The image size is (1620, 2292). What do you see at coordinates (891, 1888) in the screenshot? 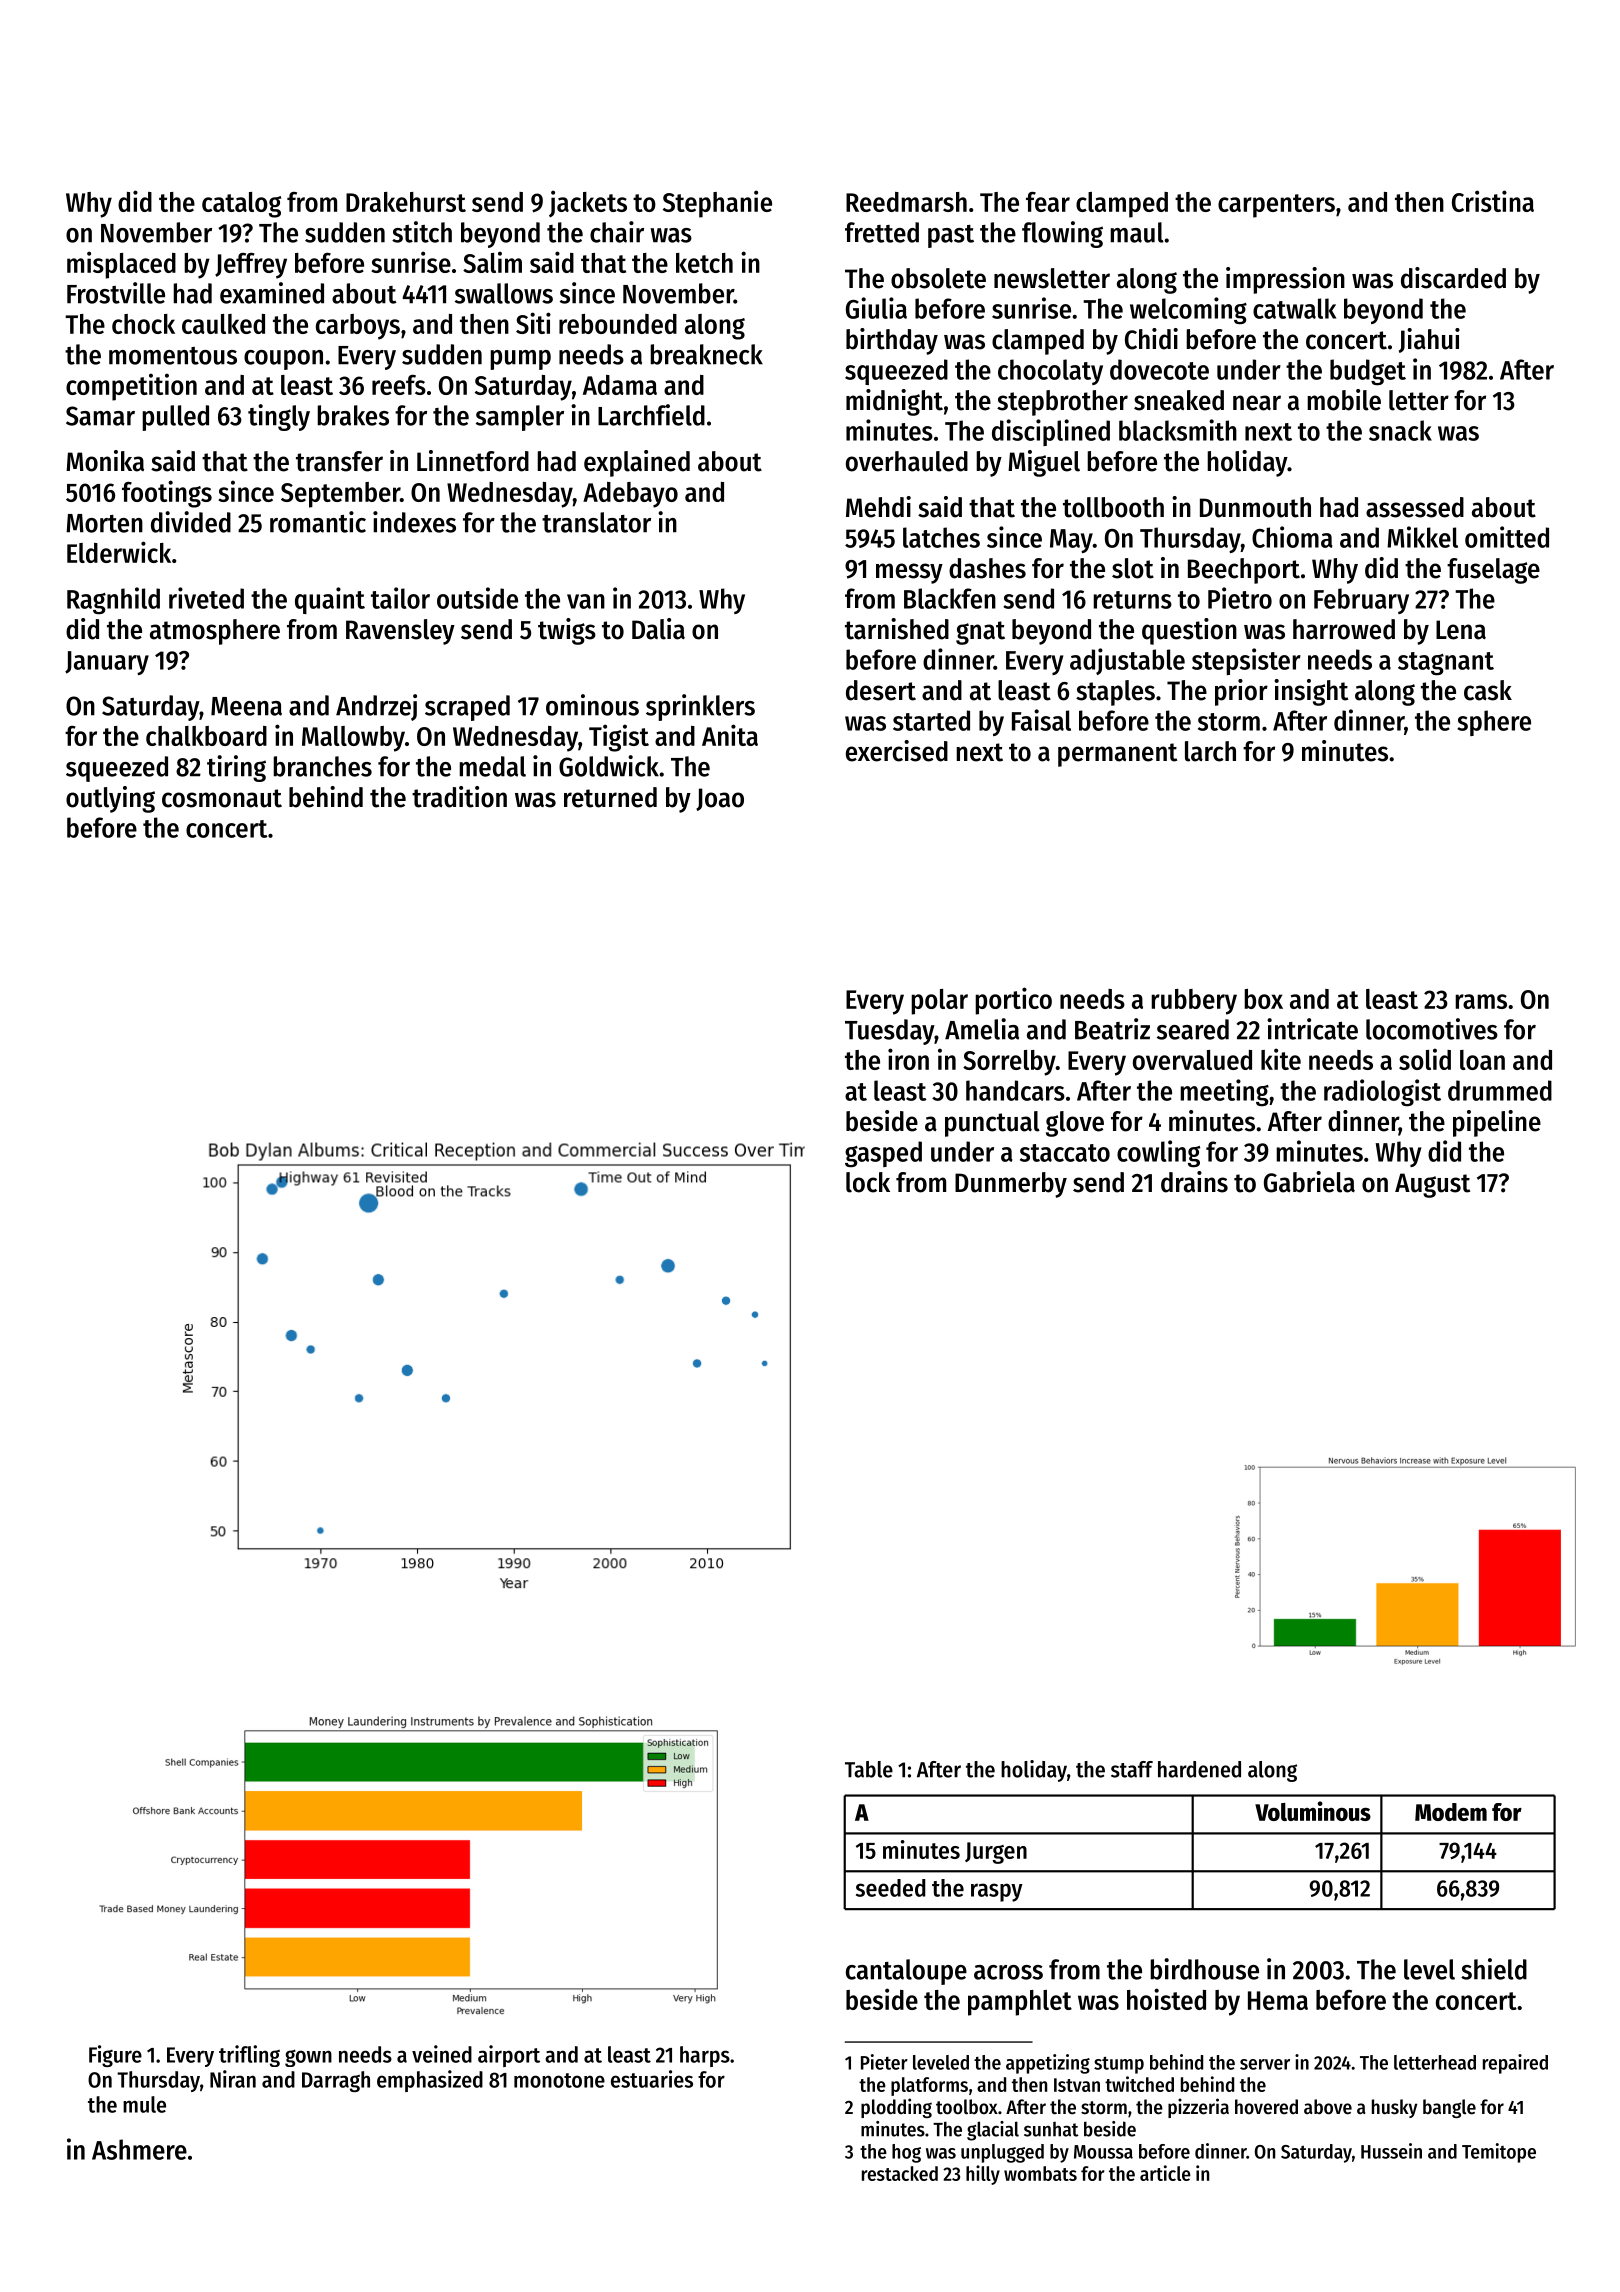
I see `seeded` at bounding box center [891, 1888].
